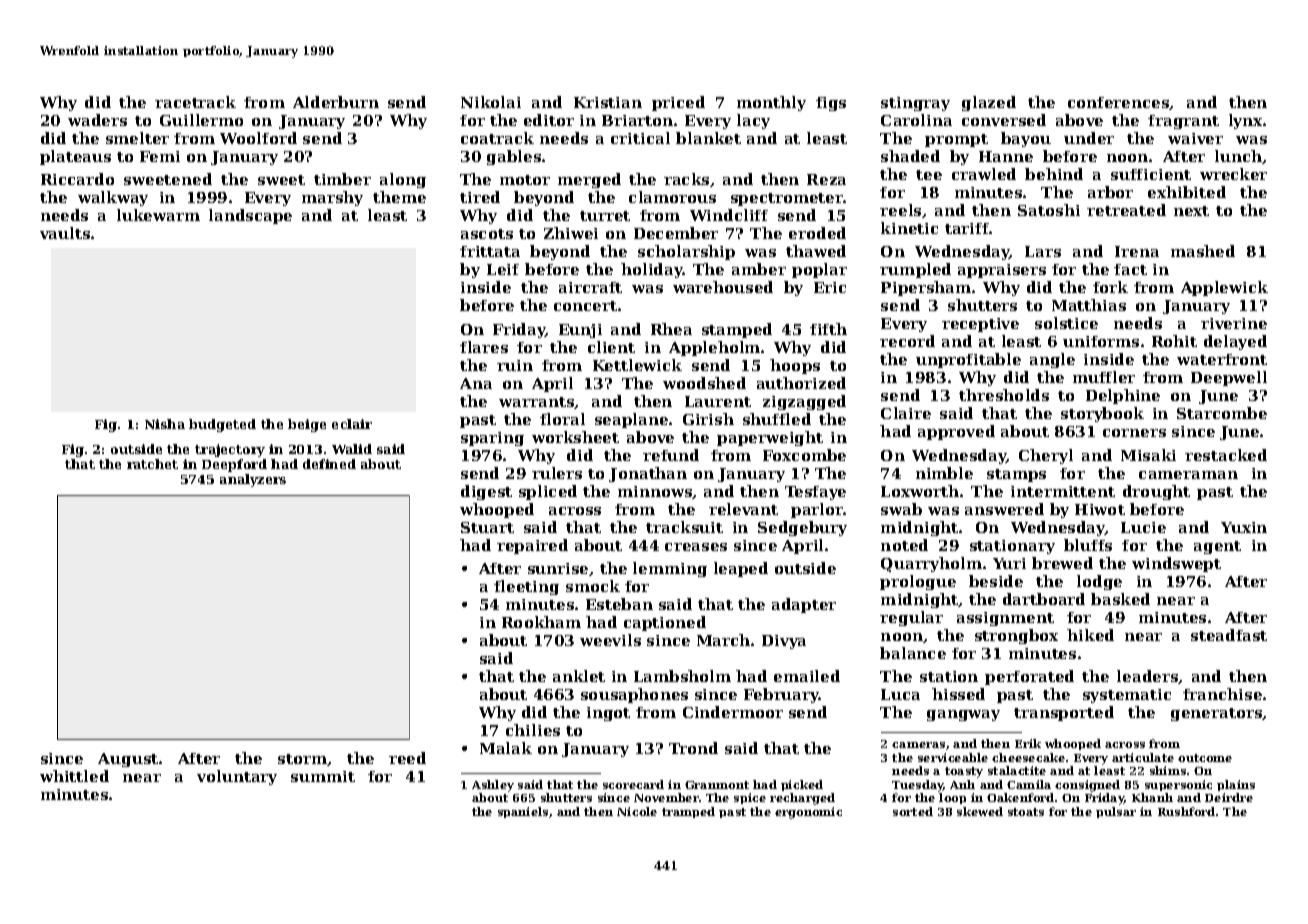 This screenshot has width=1308, height=924. What do you see at coordinates (1090, 635) in the screenshot?
I see `hiked` at bounding box center [1090, 635].
